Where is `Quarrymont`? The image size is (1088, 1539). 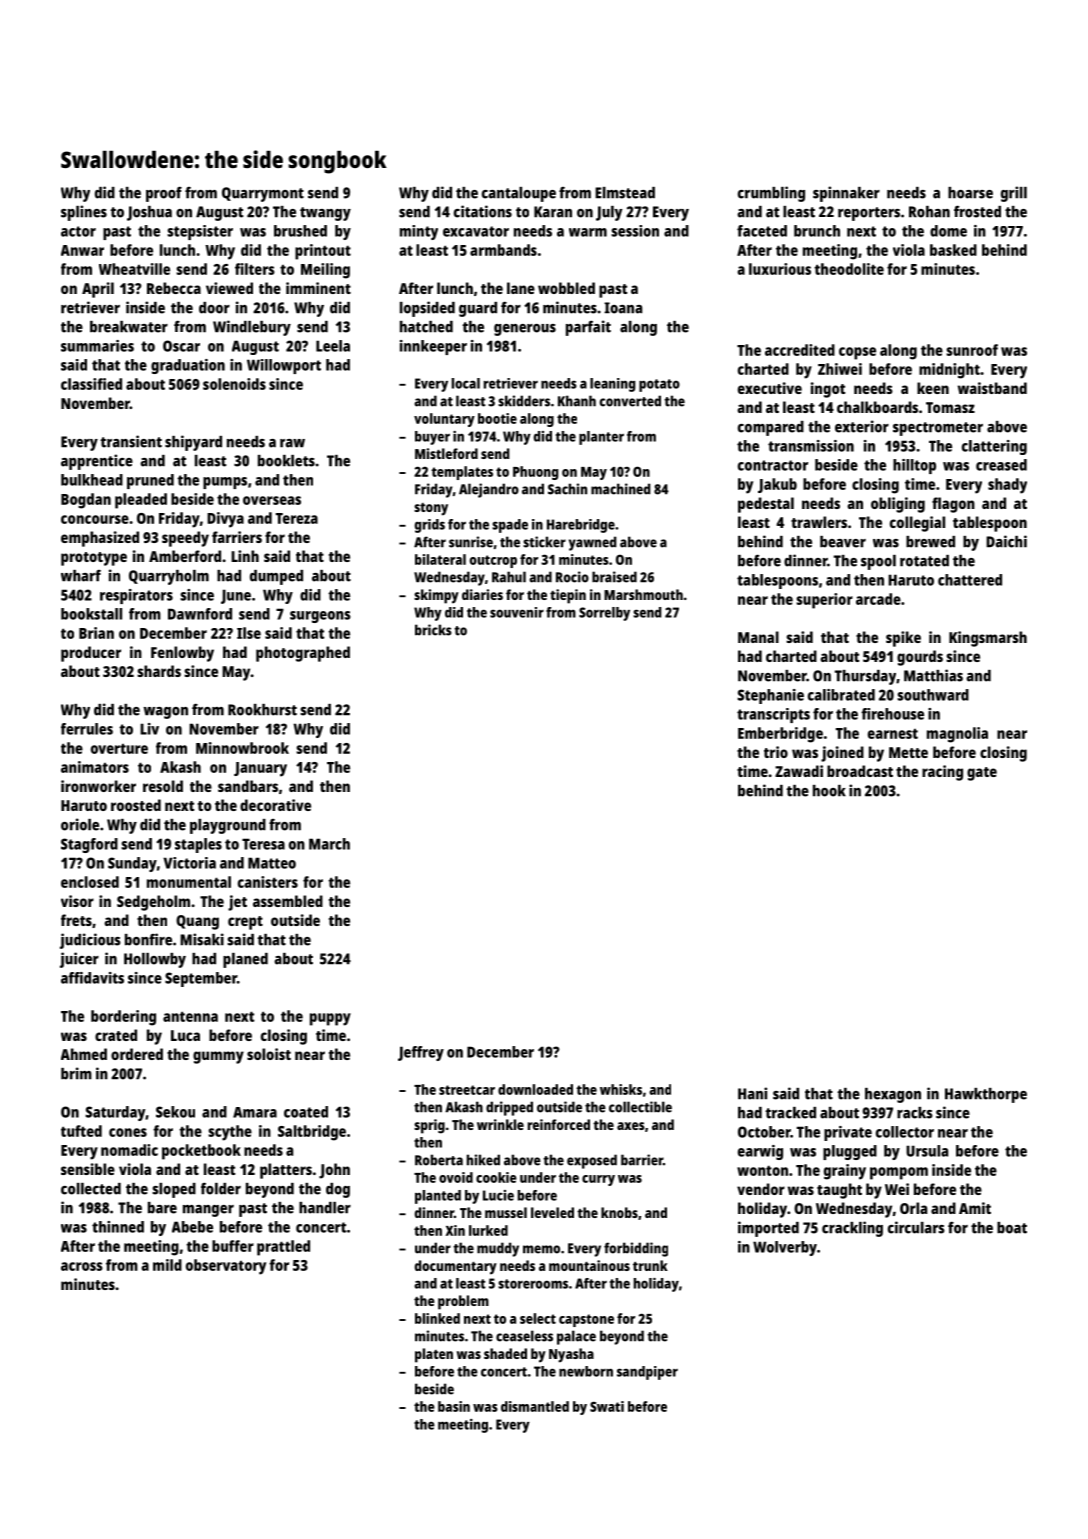
Quarrymont is located at coordinates (263, 194).
